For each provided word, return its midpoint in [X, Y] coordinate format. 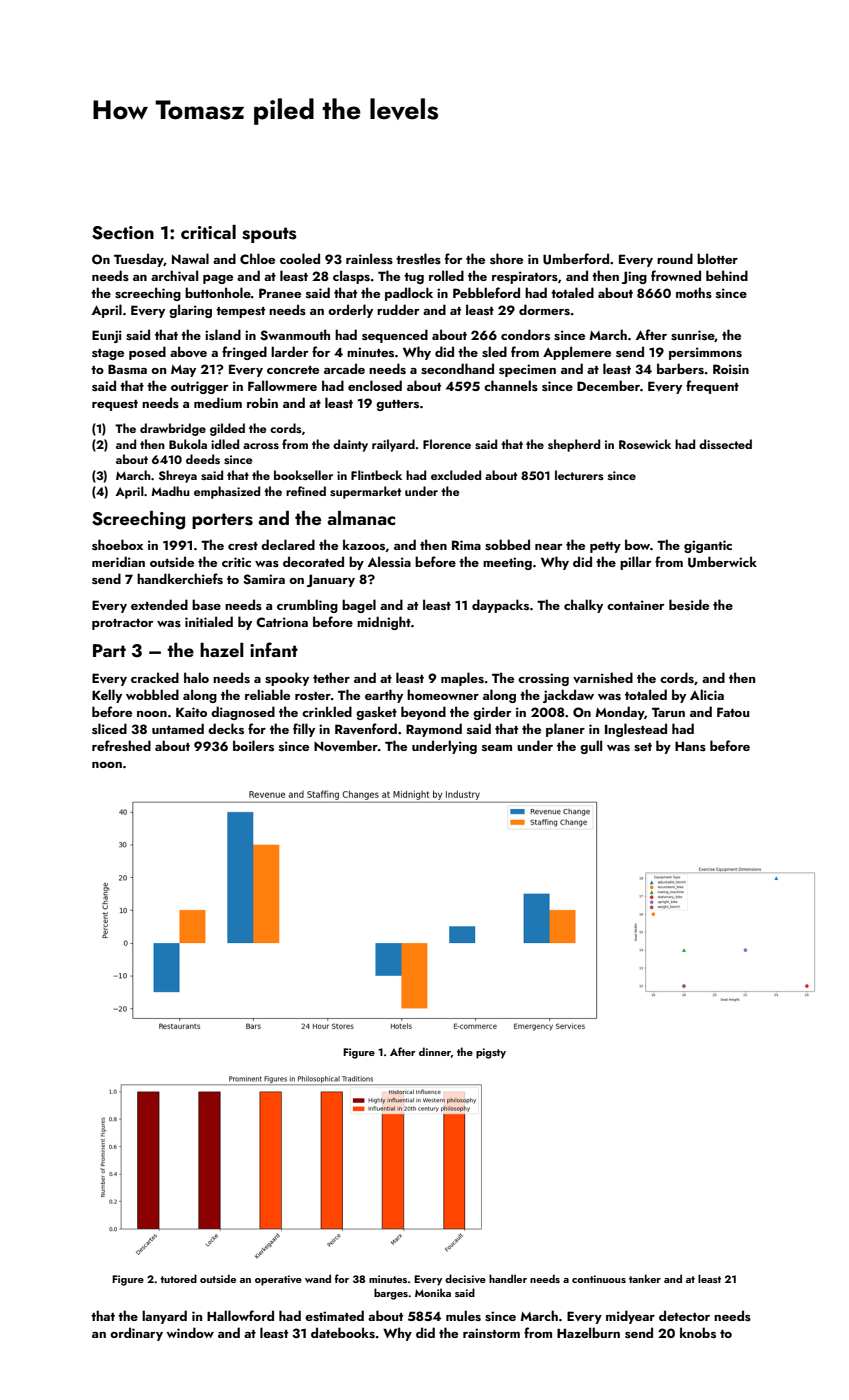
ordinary [136, 1334]
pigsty [491, 1053]
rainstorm [491, 1333]
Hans [690, 746]
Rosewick [645, 444]
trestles [418, 258]
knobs [698, 1333]
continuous [599, 1279]
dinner [435, 1051]
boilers [253, 746]
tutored [178, 1278]
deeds [203, 459]
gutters [397, 405]
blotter [717, 258]
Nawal [190, 258]
